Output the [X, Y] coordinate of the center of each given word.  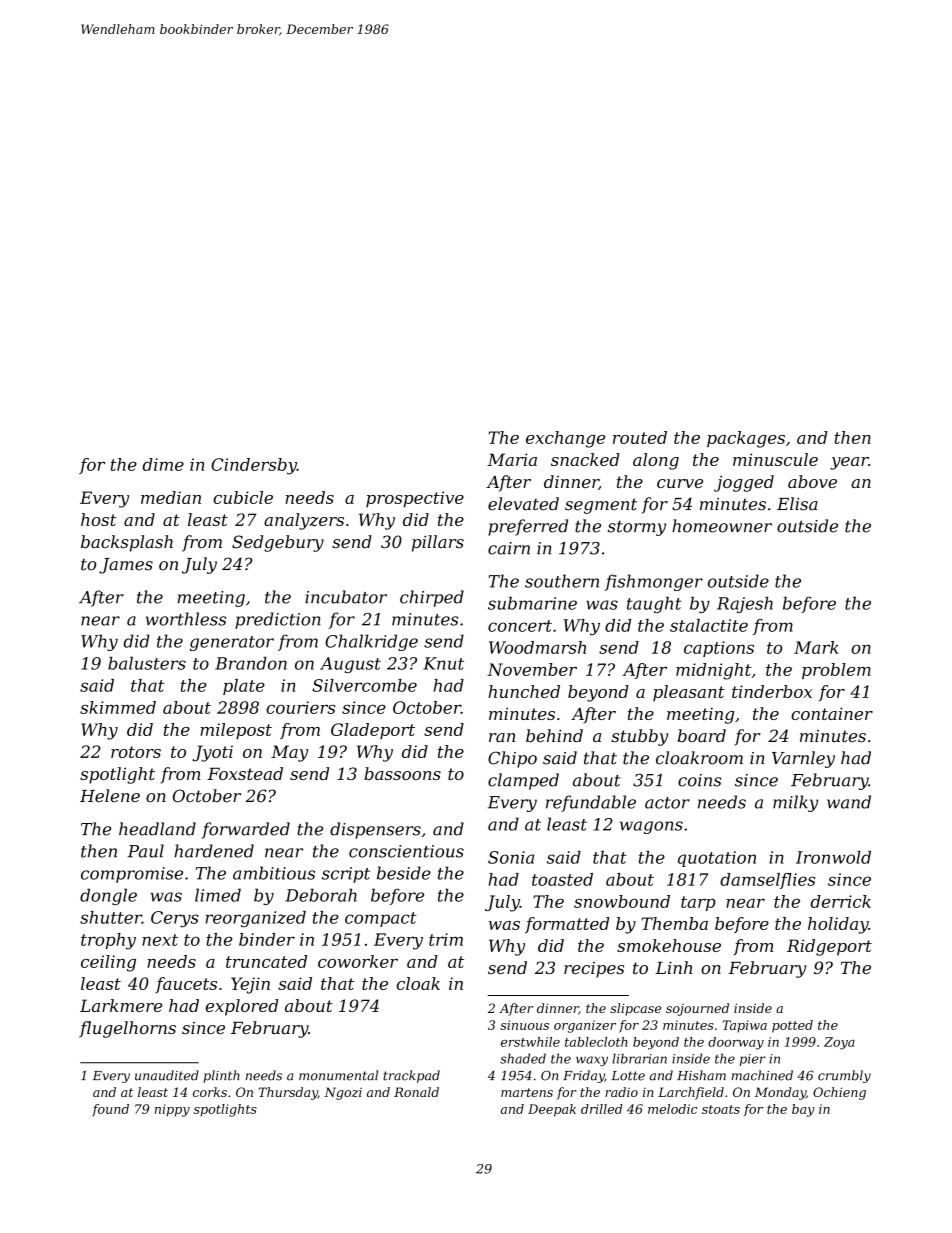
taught [654, 605]
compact [381, 919]
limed [218, 895]
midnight [713, 671]
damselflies [767, 881]
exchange [565, 439]
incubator [346, 597]
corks [210, 1092]
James [126, 566]
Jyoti [212, 753]
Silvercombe [364, 685]
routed [640, 437]
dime [163, 464]
